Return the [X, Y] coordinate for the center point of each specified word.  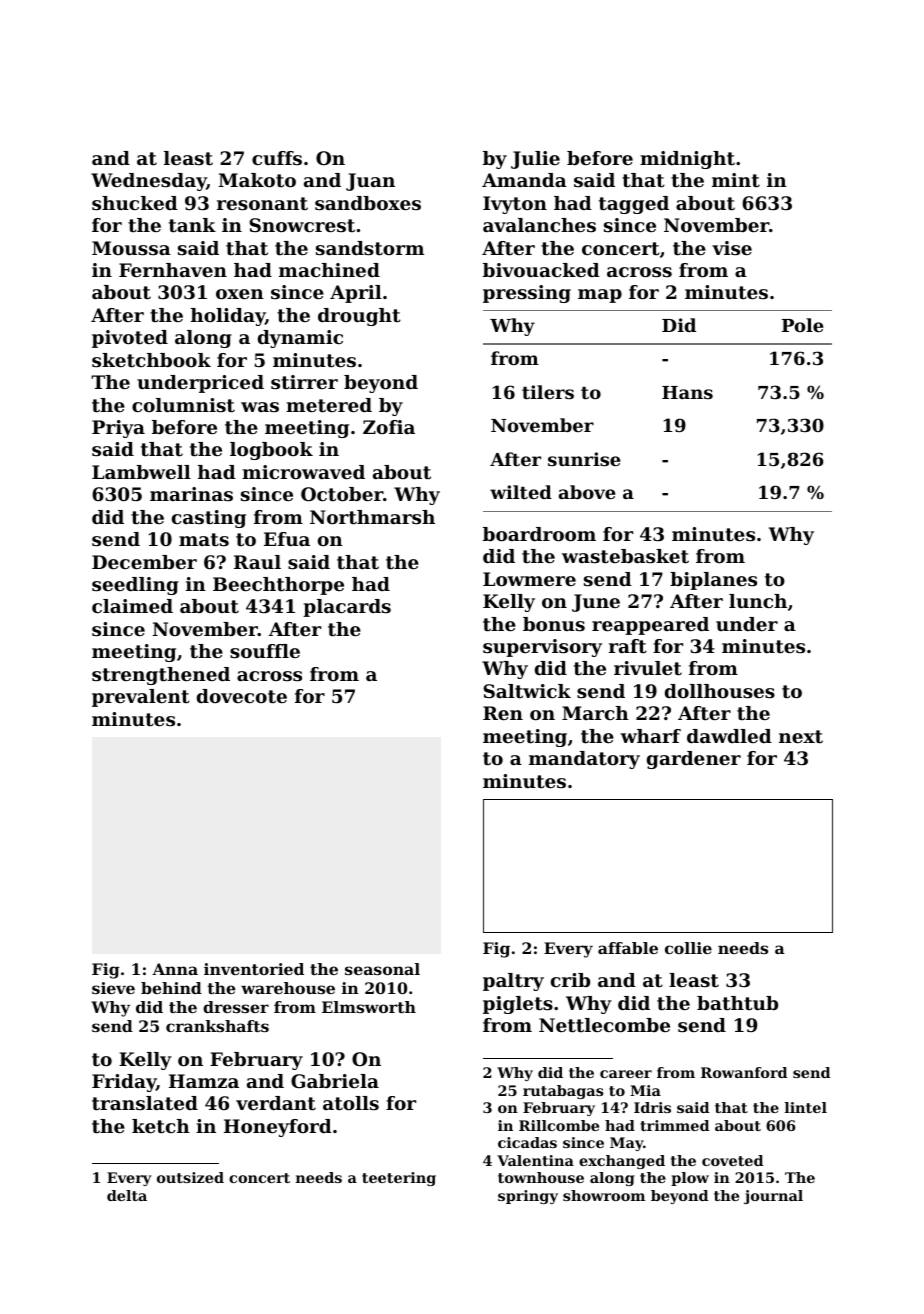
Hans [687, 392]
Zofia [389, 427]
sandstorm [370, 248]
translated [145, 1103]
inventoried [254, 969]
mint [736, 180]
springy [528, 1197]
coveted [732, 1160]
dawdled [729, 736]
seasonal [382, 969]
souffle [265, 651]
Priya [118, 429]
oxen [240, 294]
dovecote [242, 696]
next [801, 737]
